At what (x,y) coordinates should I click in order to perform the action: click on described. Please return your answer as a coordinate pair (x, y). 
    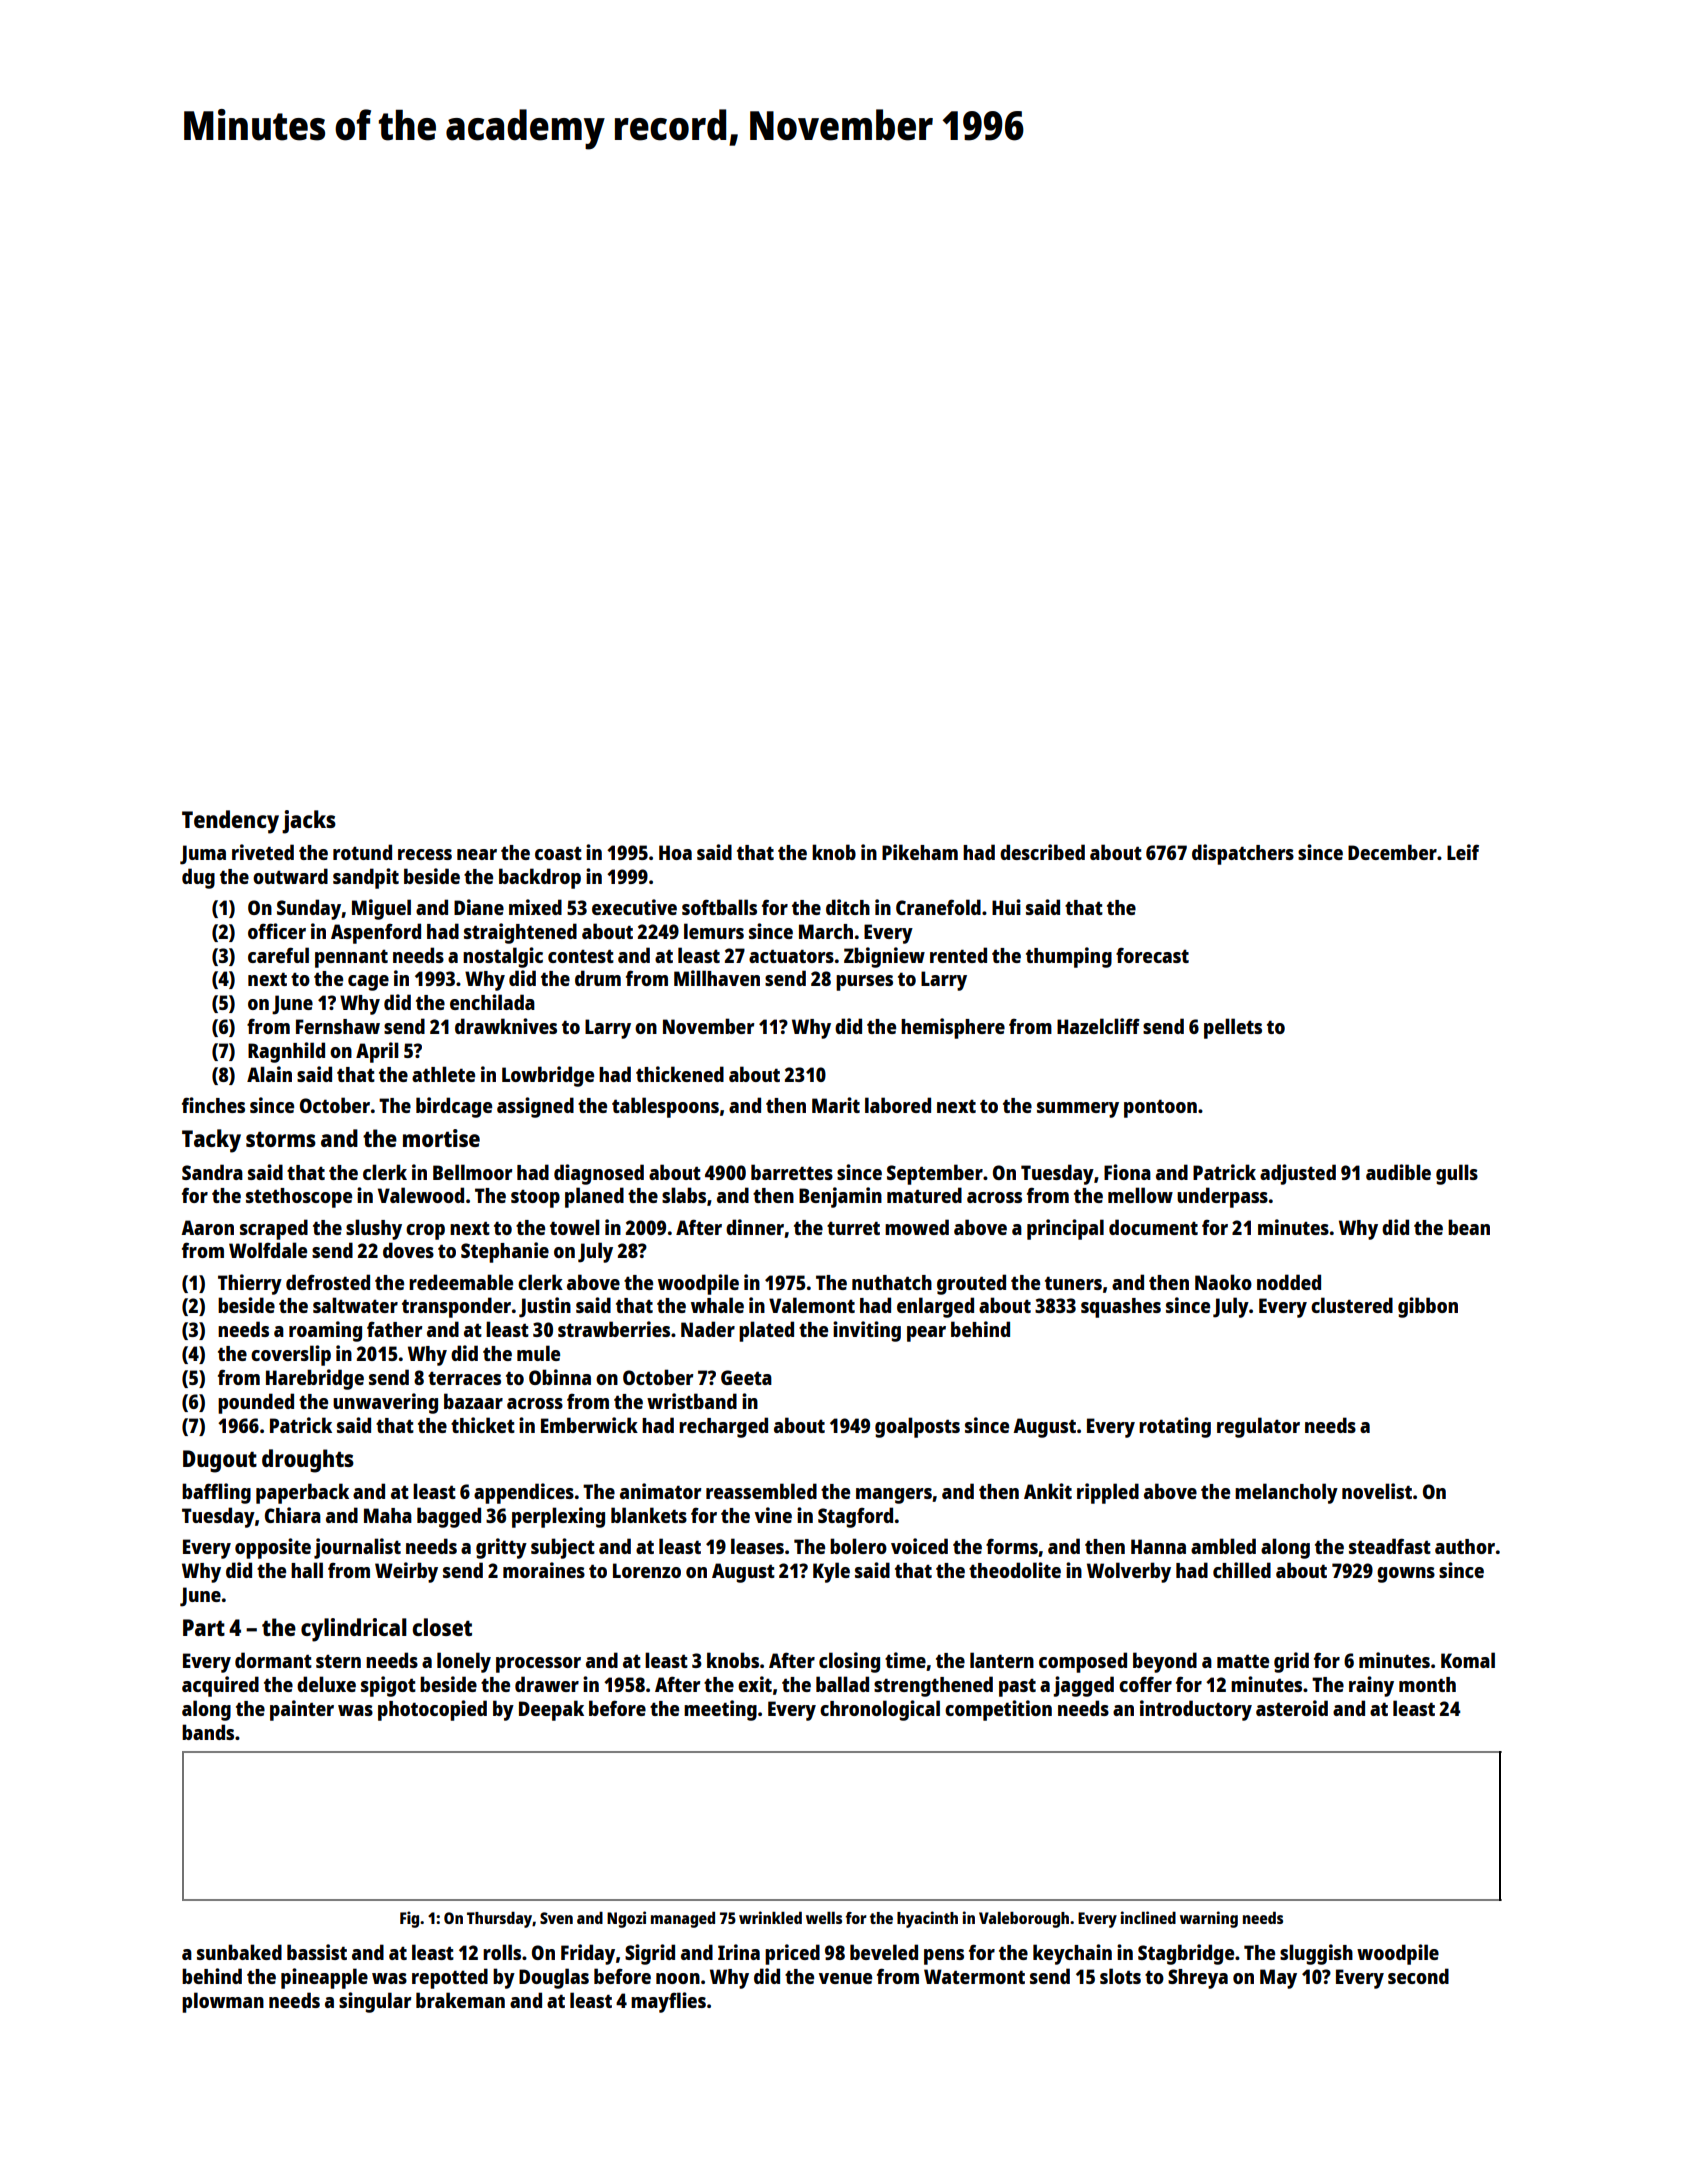
    Looking at the image, I should click on (1042, 852).
